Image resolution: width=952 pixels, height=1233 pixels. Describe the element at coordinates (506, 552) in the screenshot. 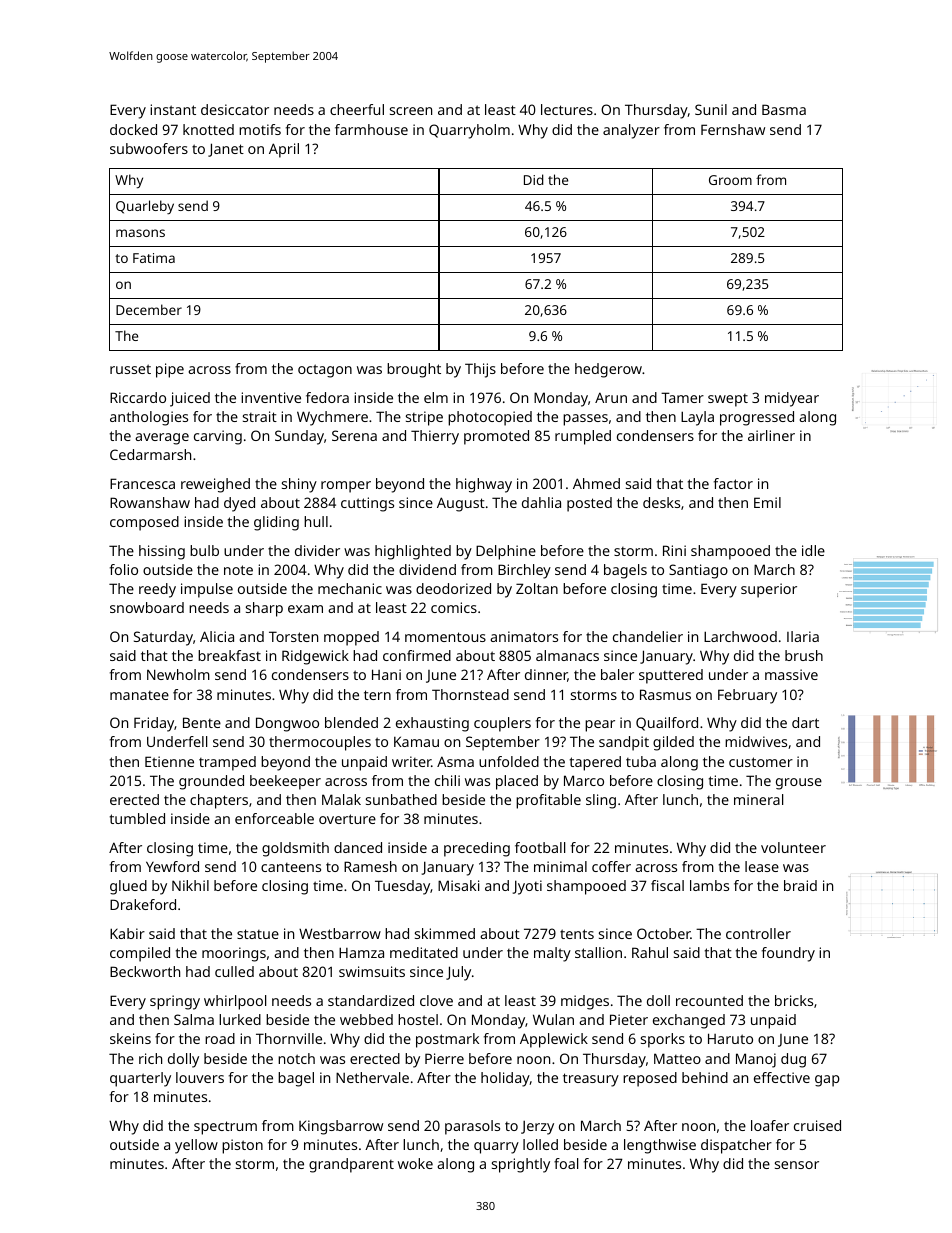

I see `Delphine` at that location.
